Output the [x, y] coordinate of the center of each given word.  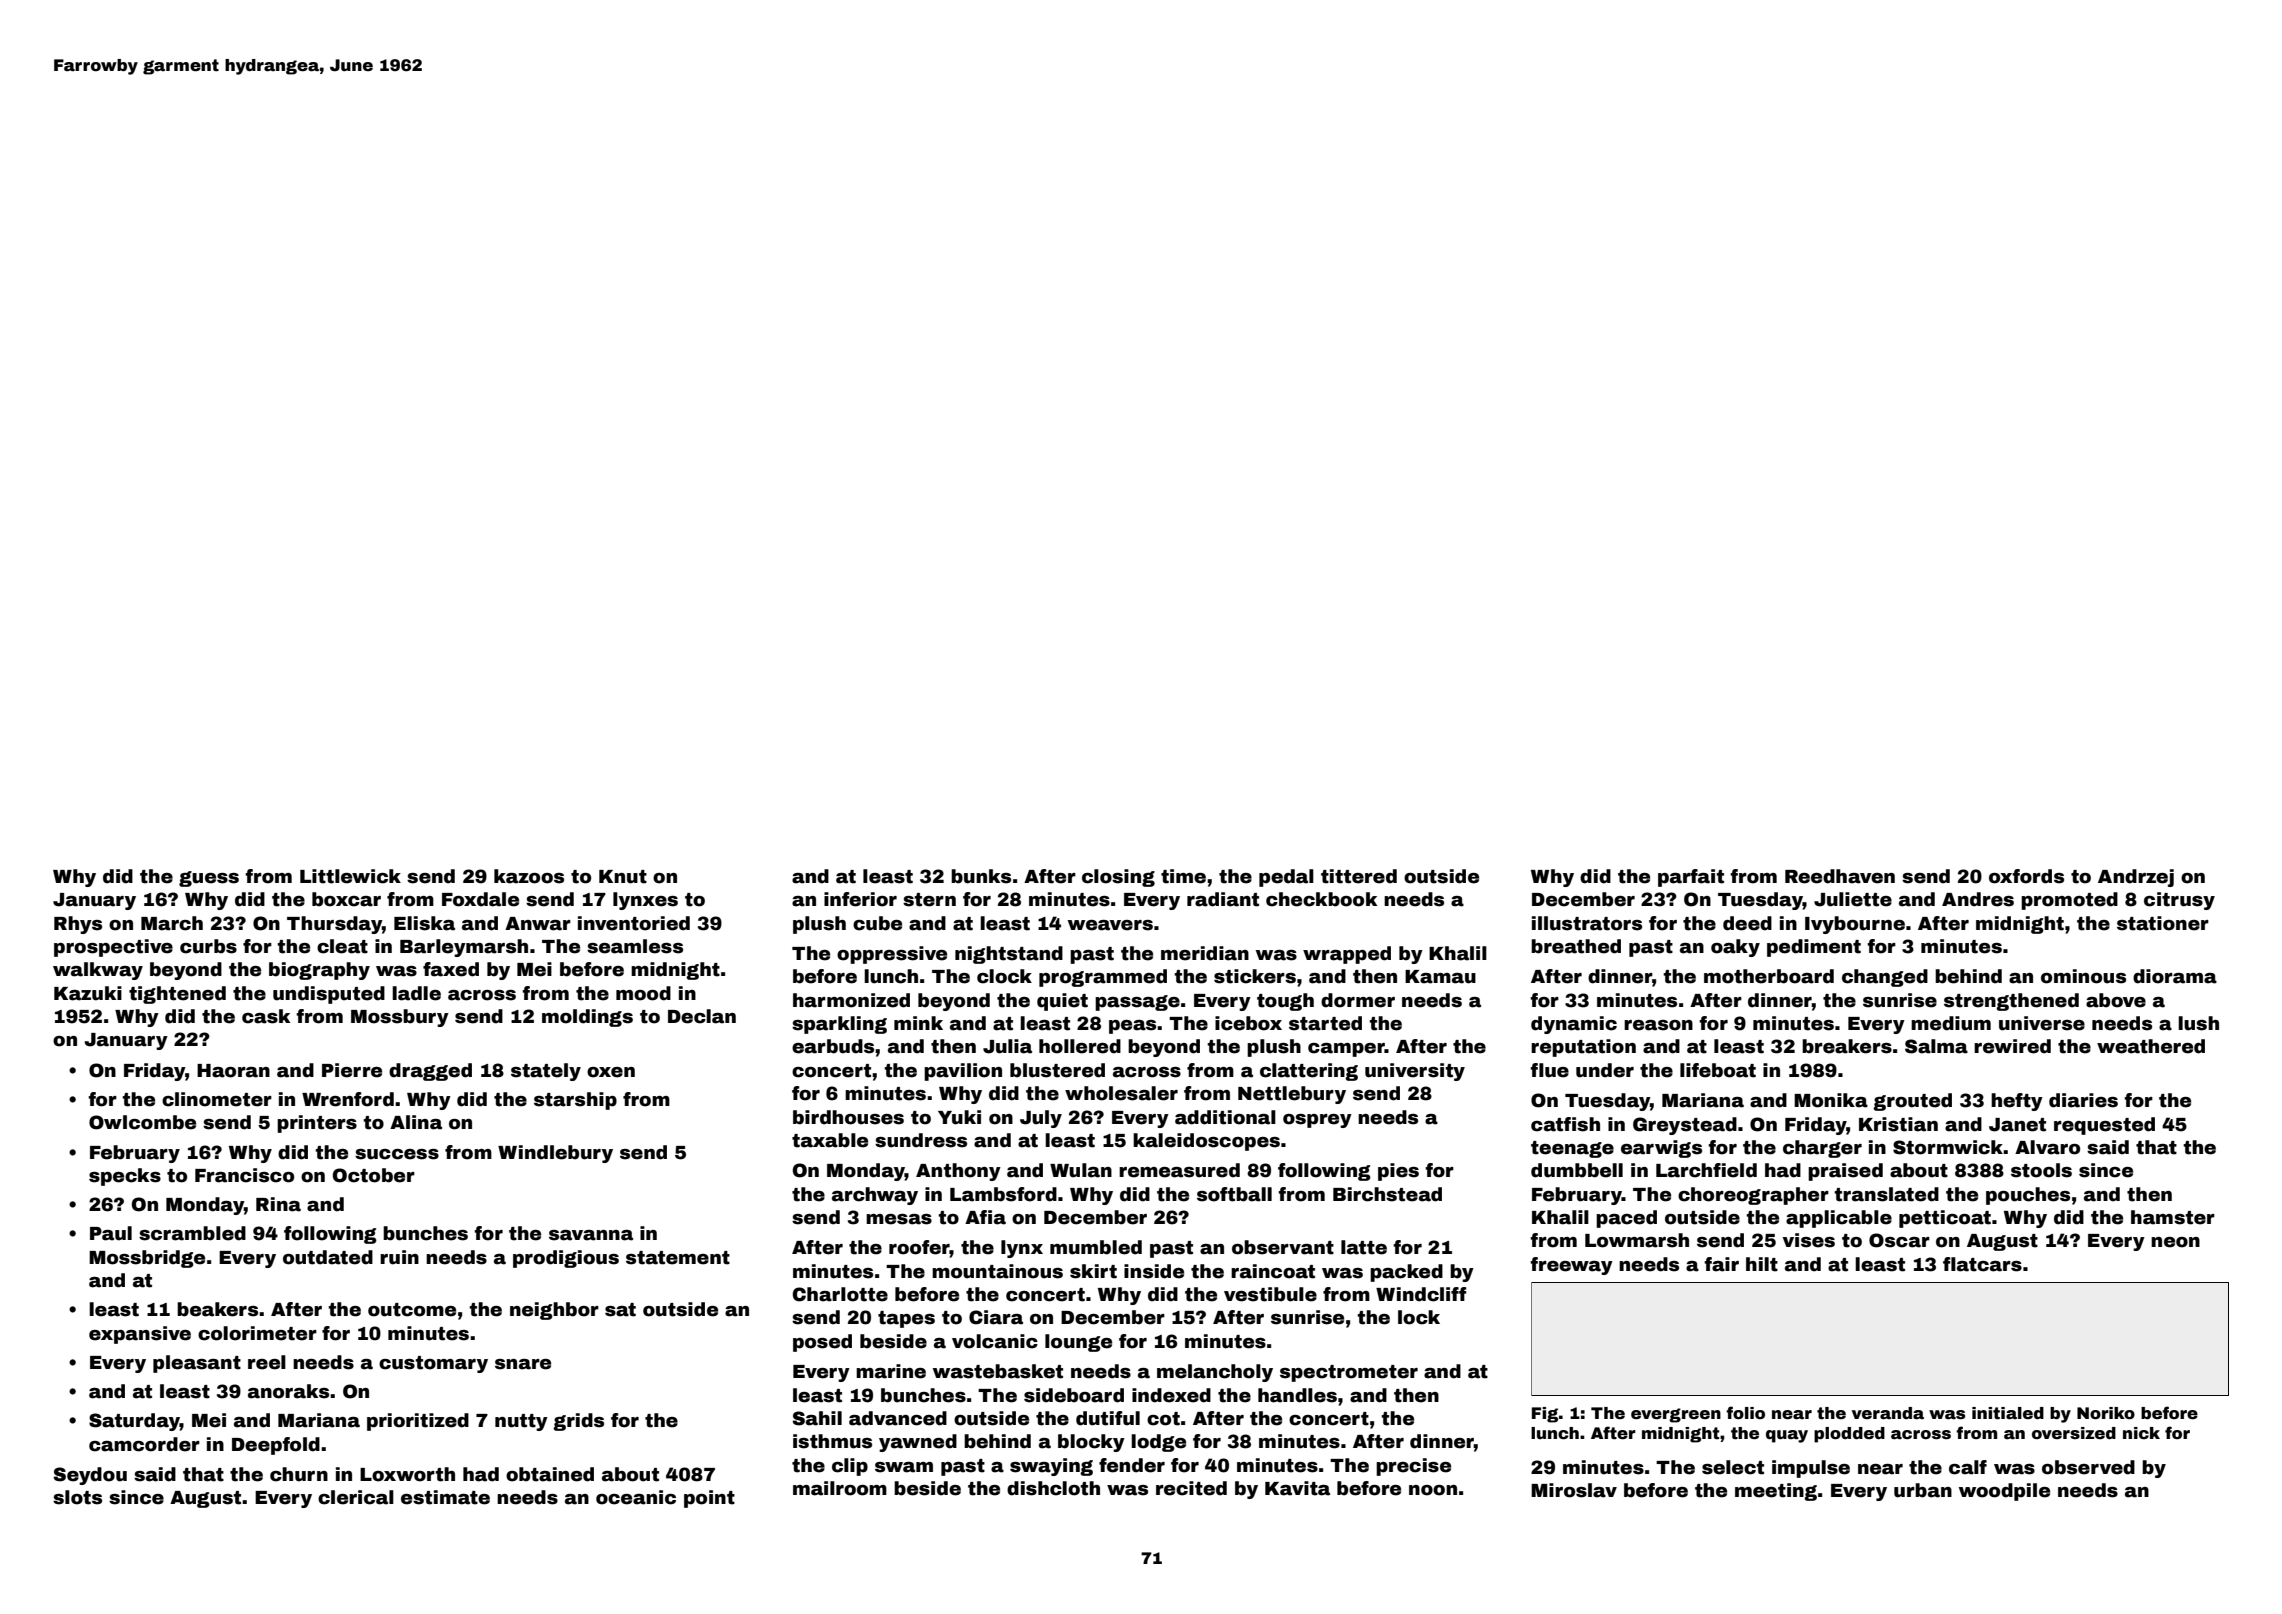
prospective [113, 948]
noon [1433, 1490]
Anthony [958, 1172]
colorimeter [257, 1333]
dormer [1358, 1000]
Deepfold [276, 1446]
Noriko [2106, 1413]
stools [2041, 1170]
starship [575, 1101]
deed [1747, 923]
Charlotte [840, 1294]
